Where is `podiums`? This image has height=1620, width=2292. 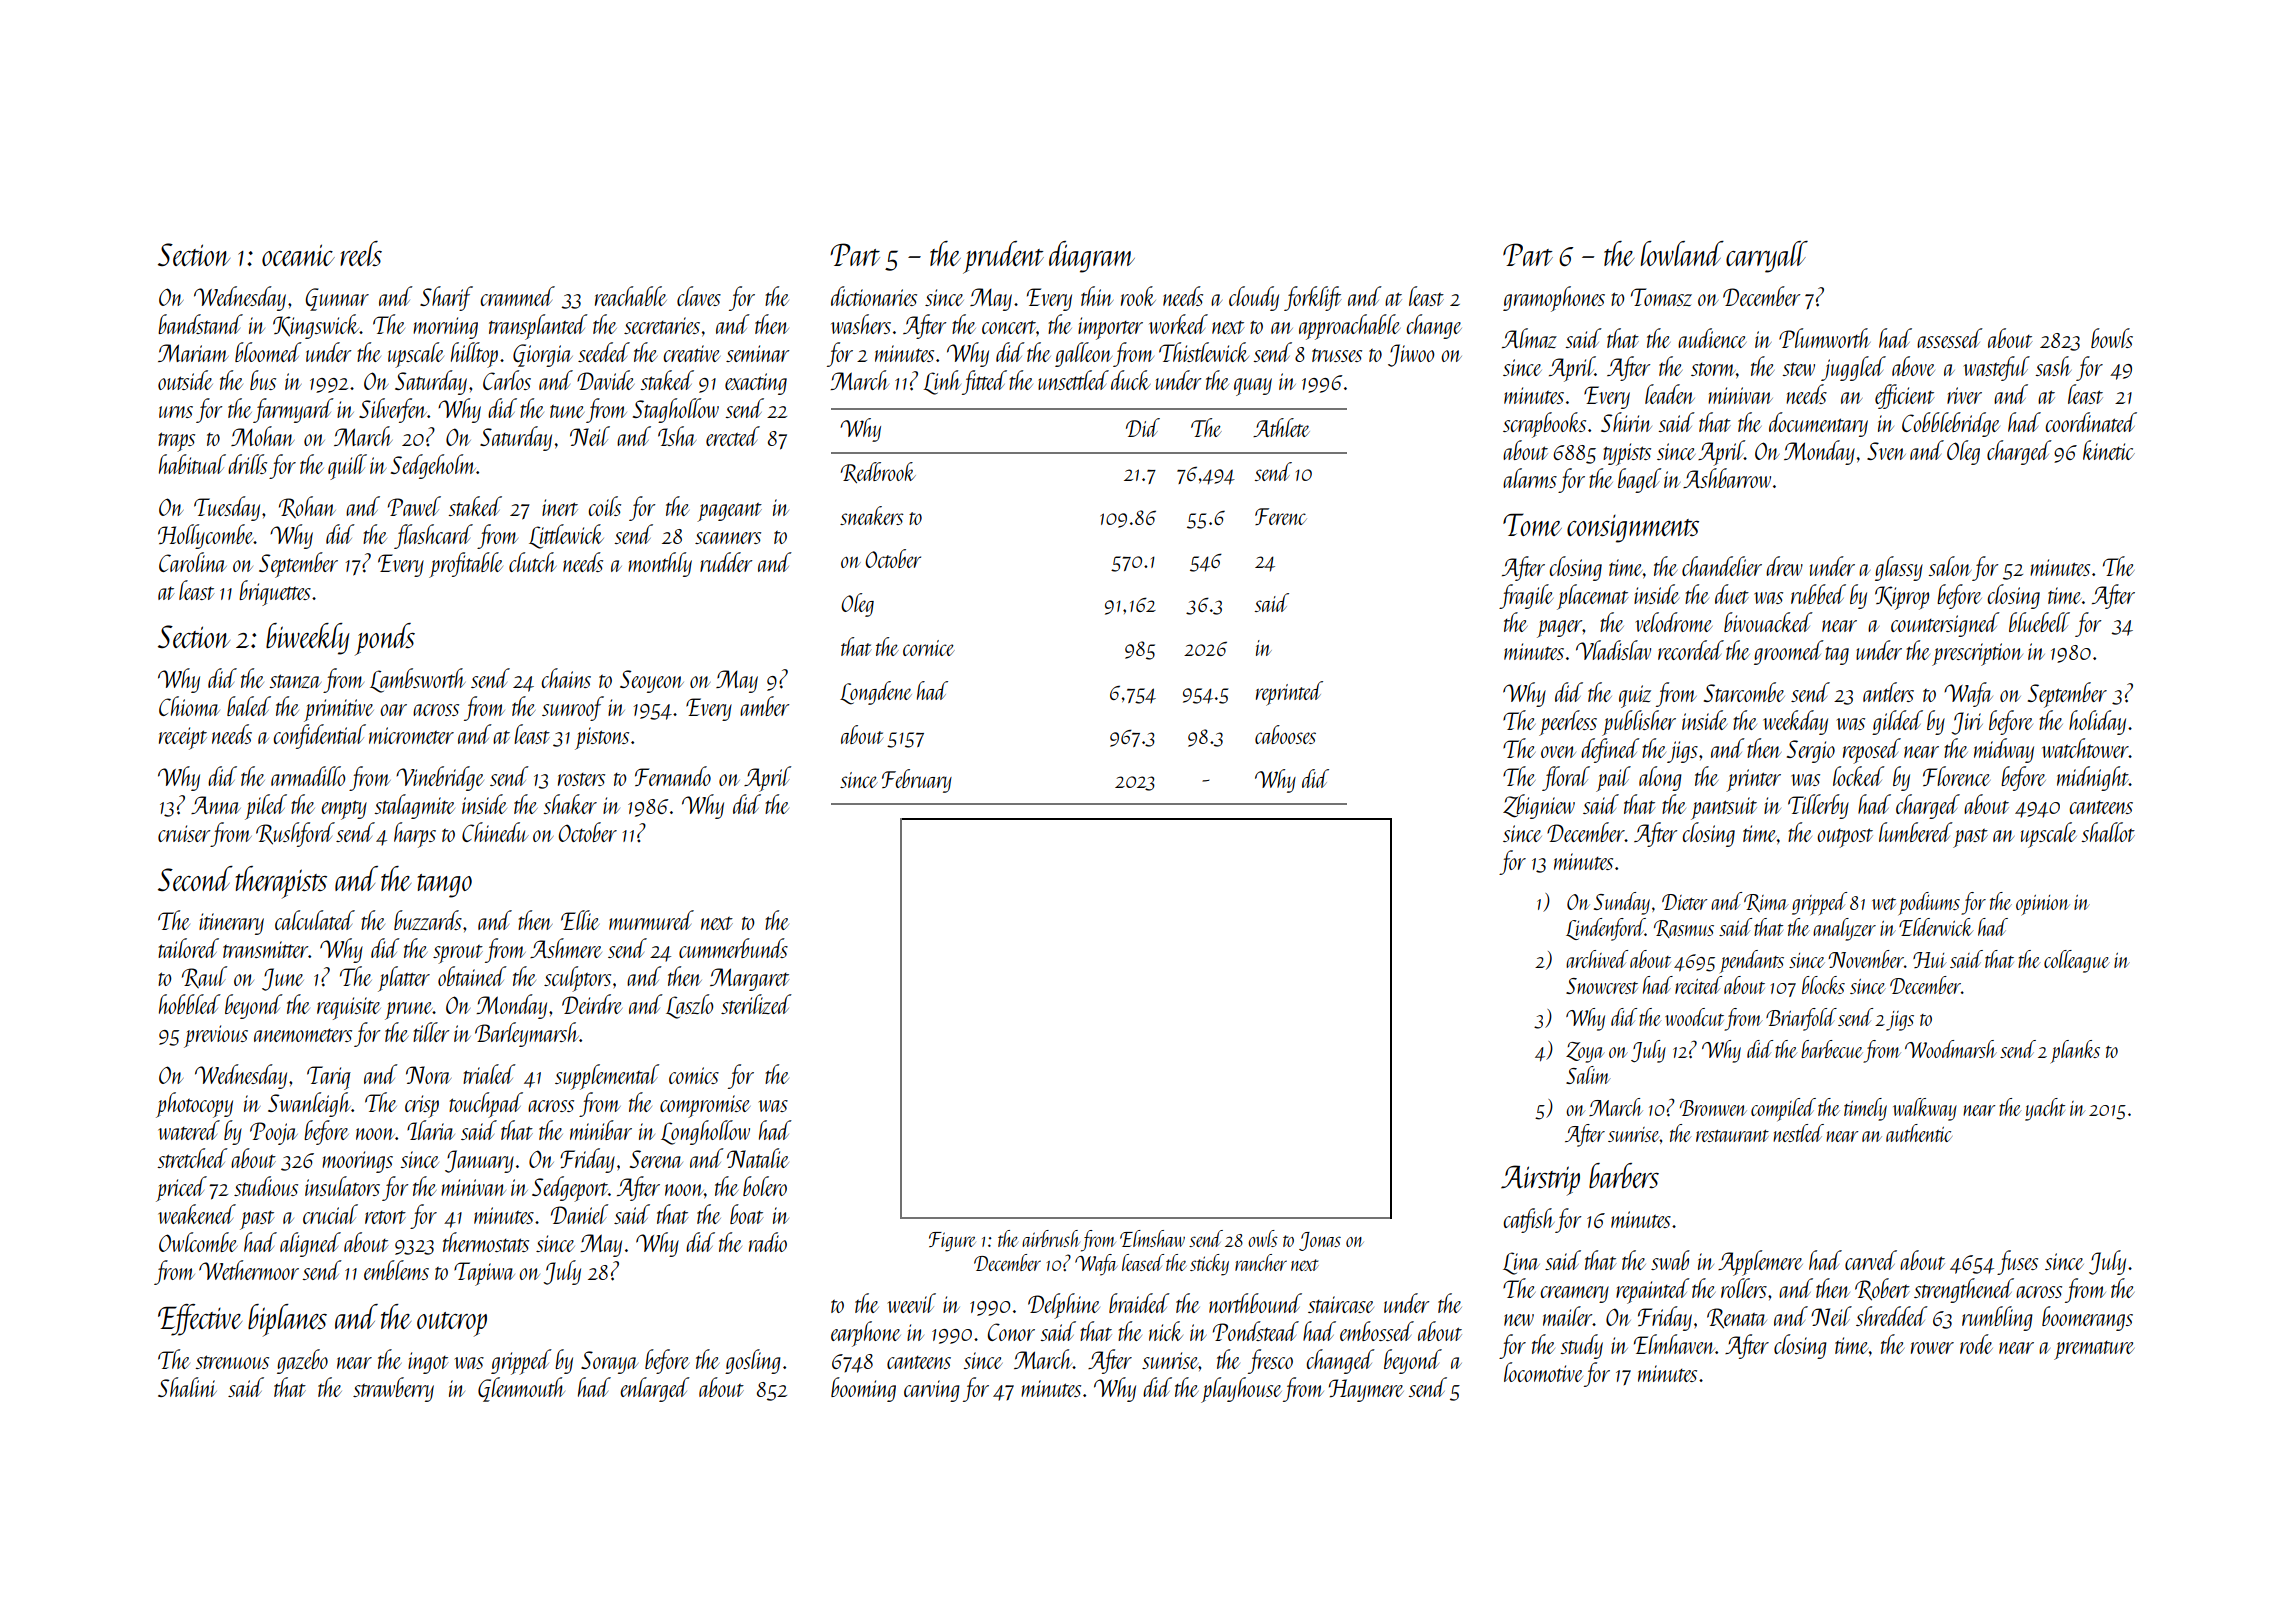 podiums is located at coordinates (1929, 903).
